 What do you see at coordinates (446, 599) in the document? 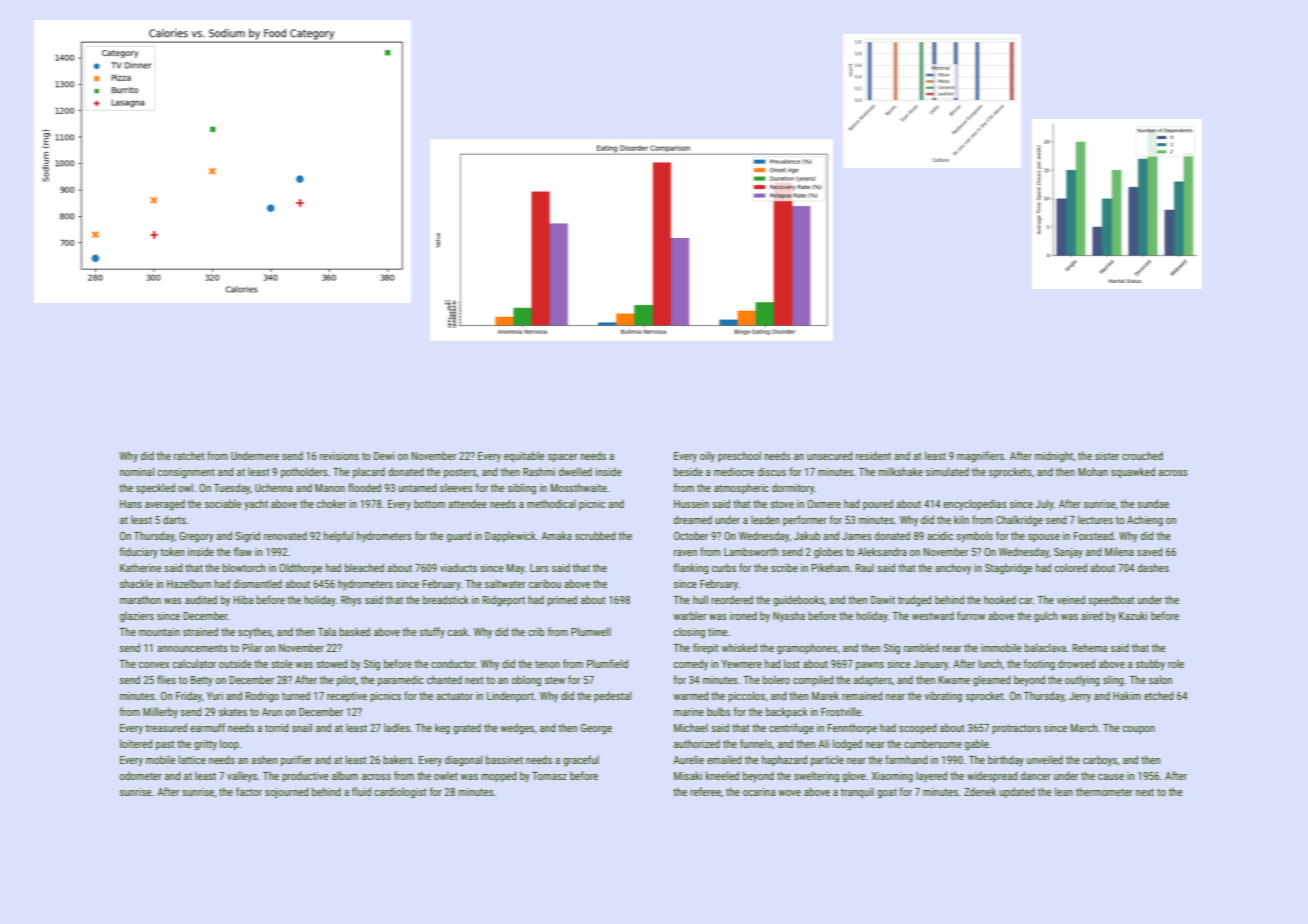
I see `breadstick` at bounding box center [446, 599].
